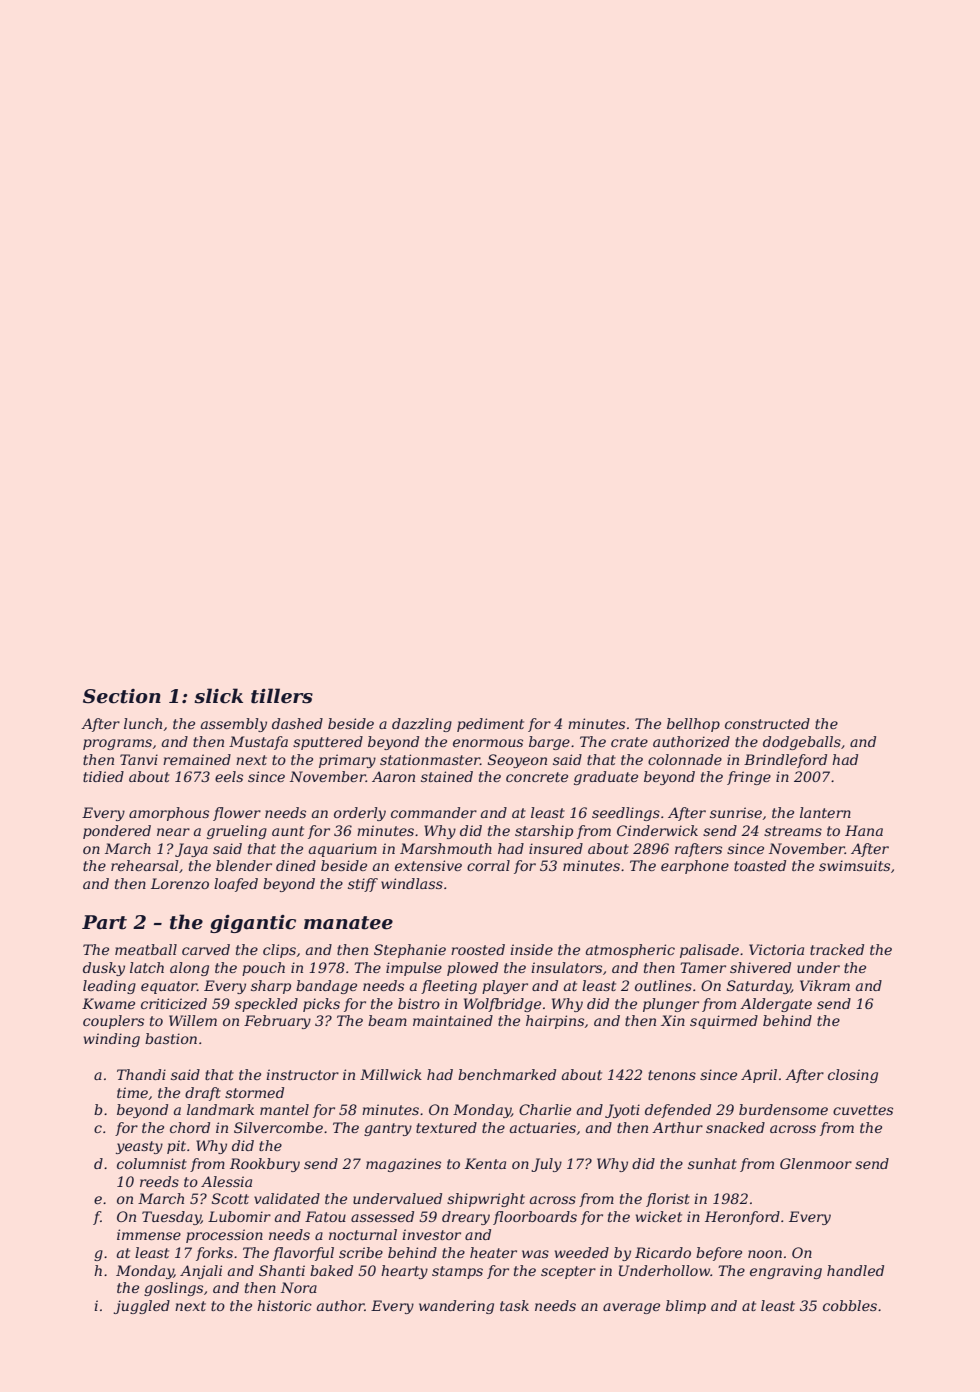 The height and width of the page is (1392, 980). Describe the element at coordinates (282, 696) in the page. I see `tillers` at that location.
